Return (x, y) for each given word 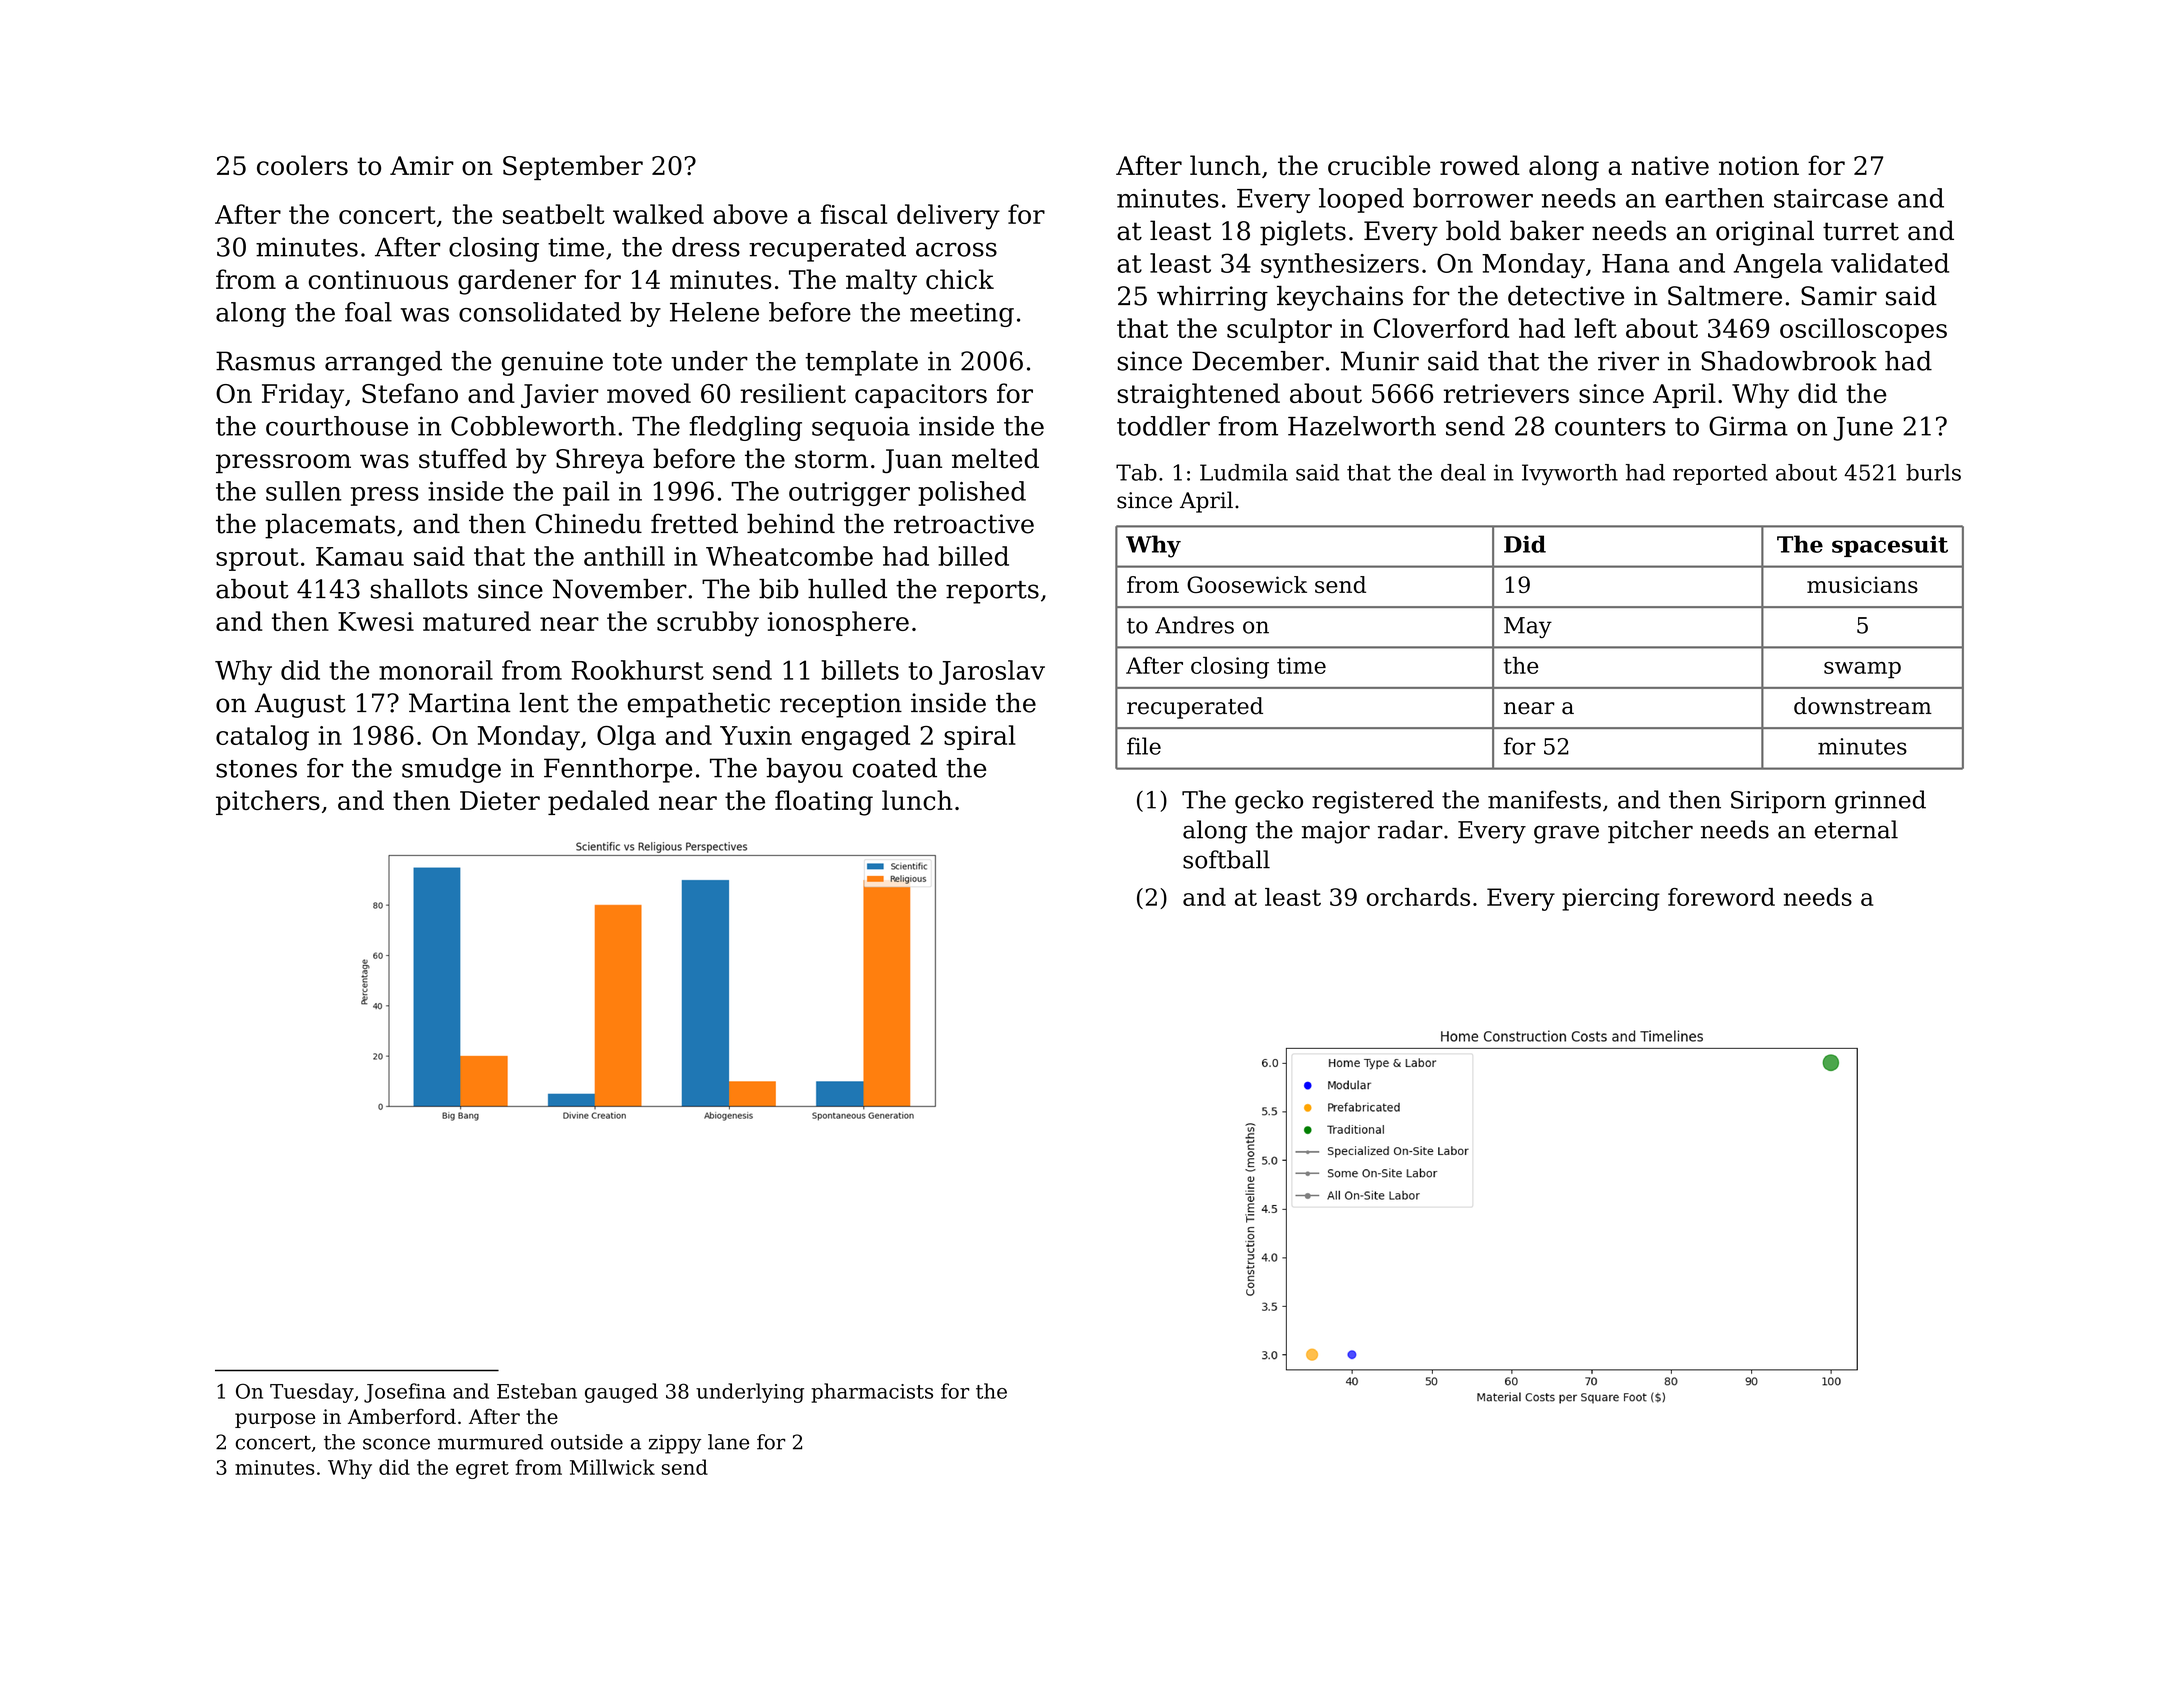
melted (995, 458)
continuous (378, 279)
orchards (1418, 897)
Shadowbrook (1789, 361)
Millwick (612, 1467)
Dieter (500, 800)
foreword (1721, 897)
